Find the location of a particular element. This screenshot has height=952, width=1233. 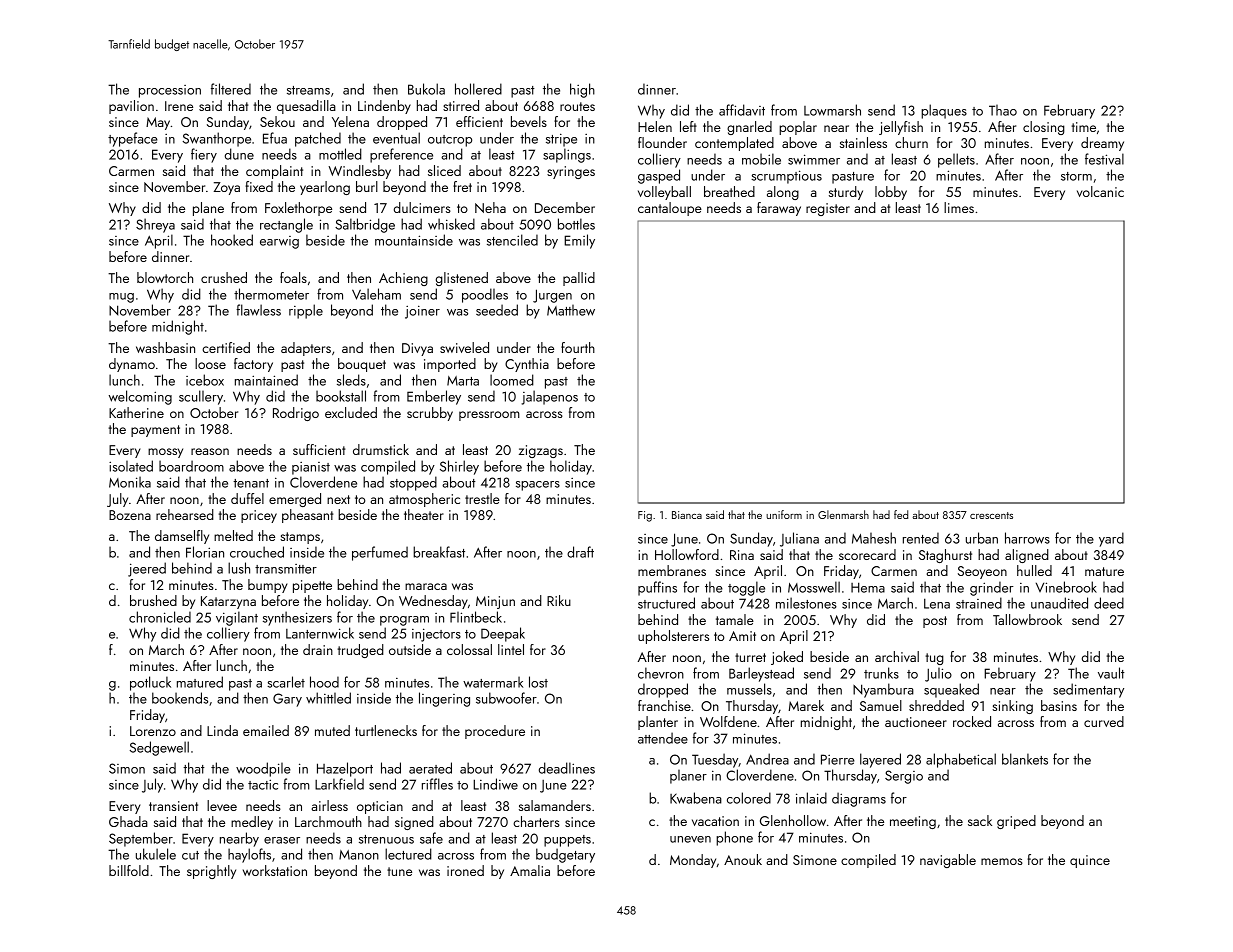

eraser is located at coordinates (282, 840).
